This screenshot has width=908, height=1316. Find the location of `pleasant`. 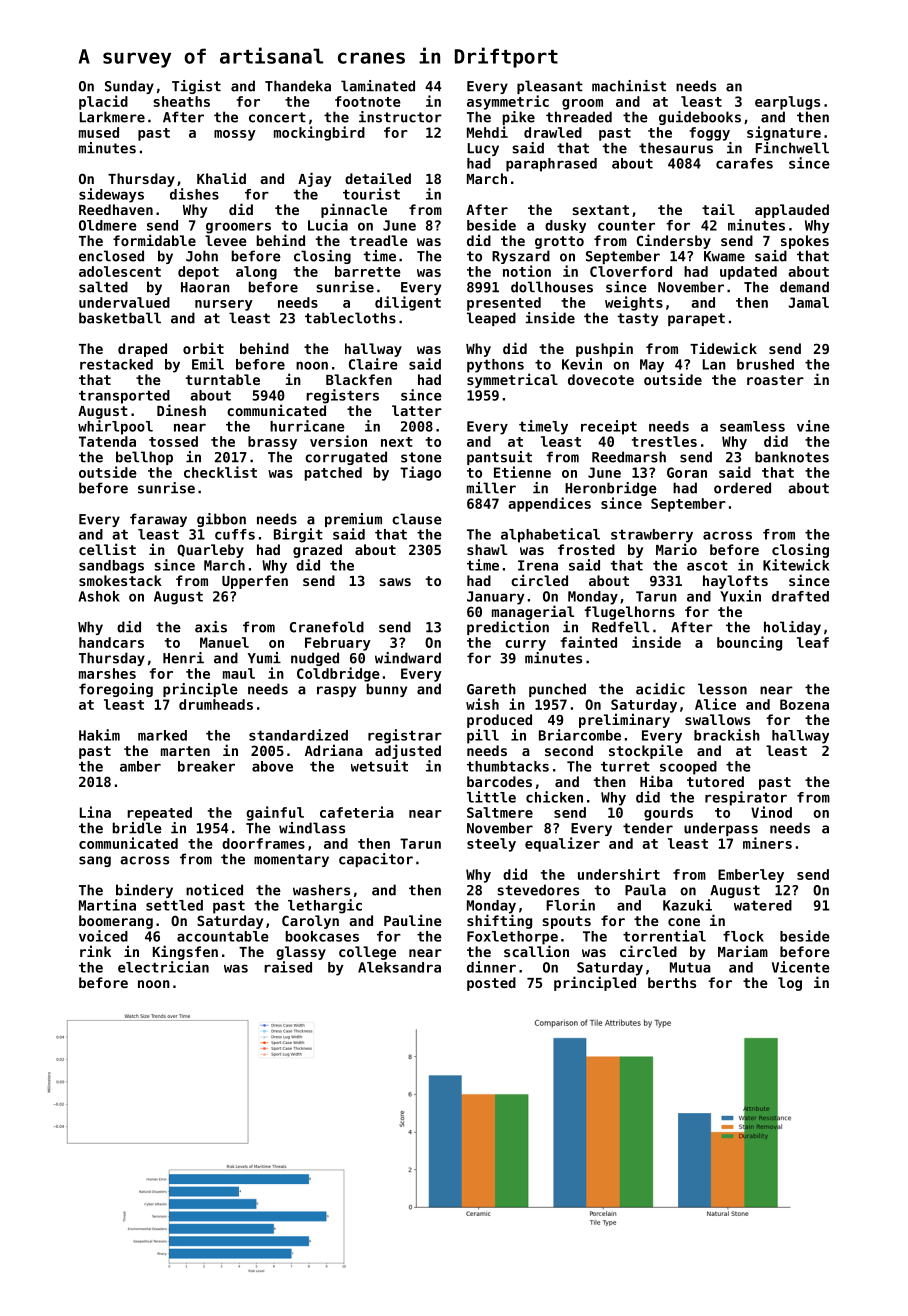

pleasant is located at coordinates (550, 87).
